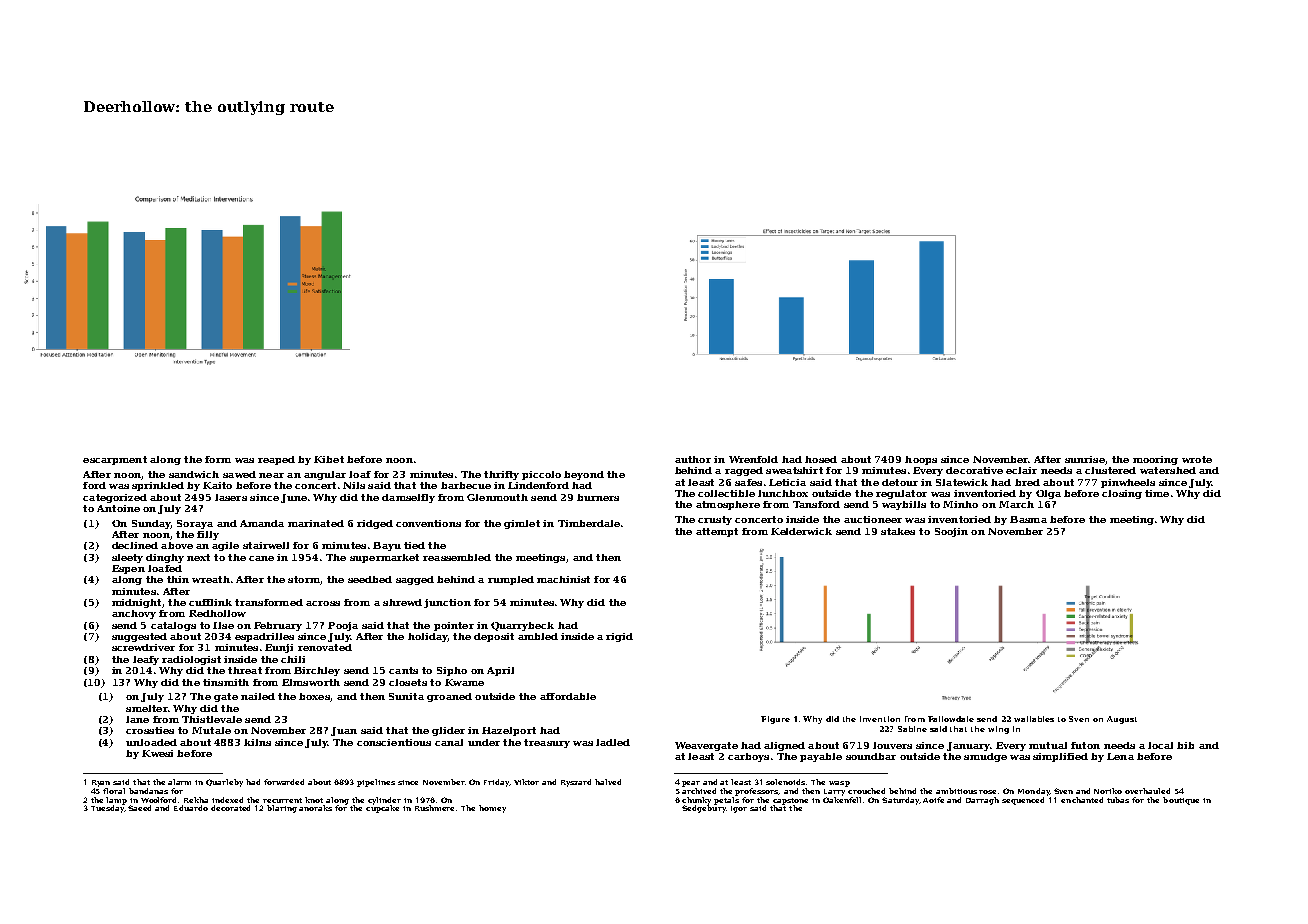 Image resolution: width=1308 pixels, height=924 pixels. I want to click on reaped, so click(276, 460).
